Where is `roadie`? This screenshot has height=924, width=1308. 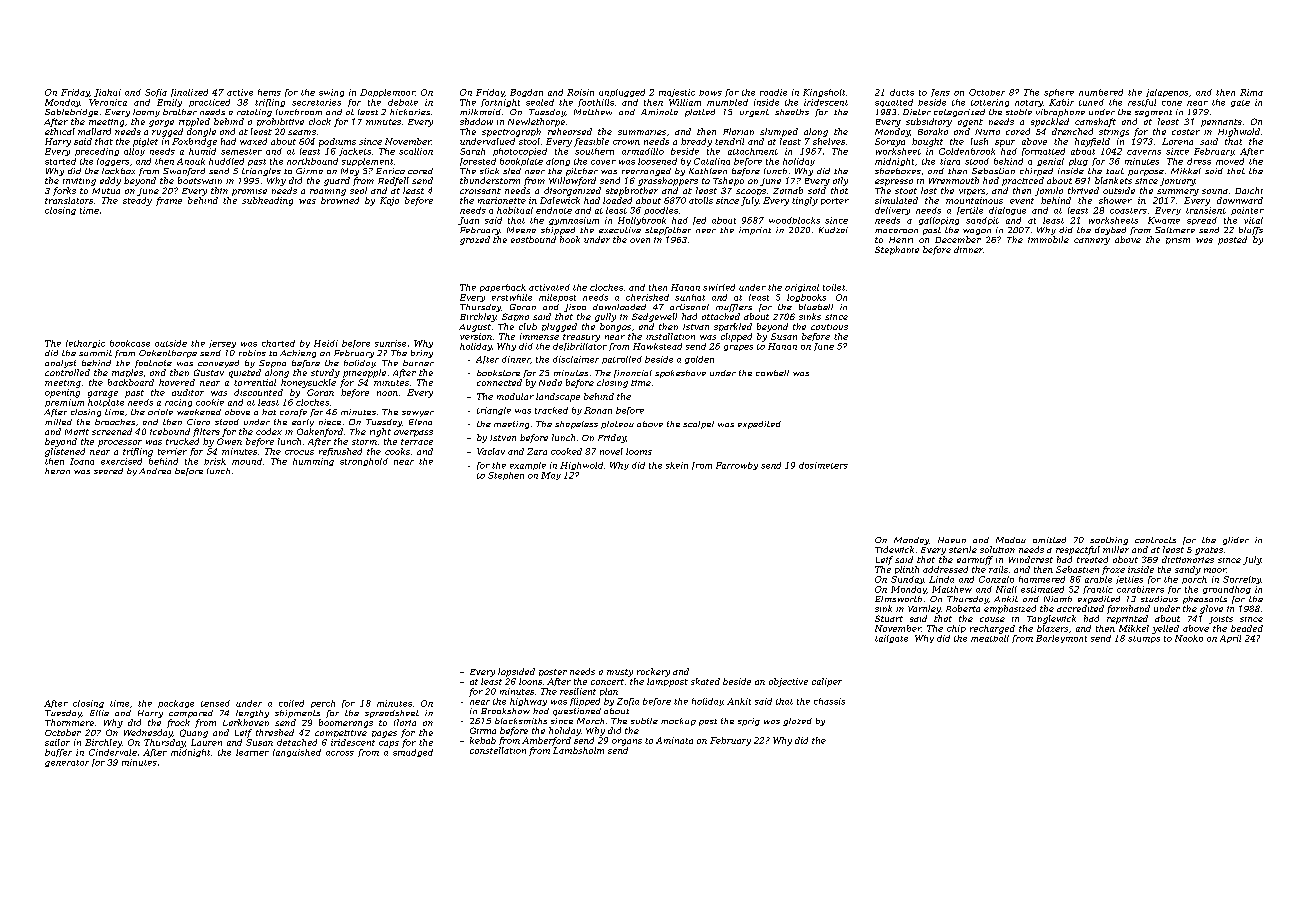 roadie is located at coordinates (773, 92).
